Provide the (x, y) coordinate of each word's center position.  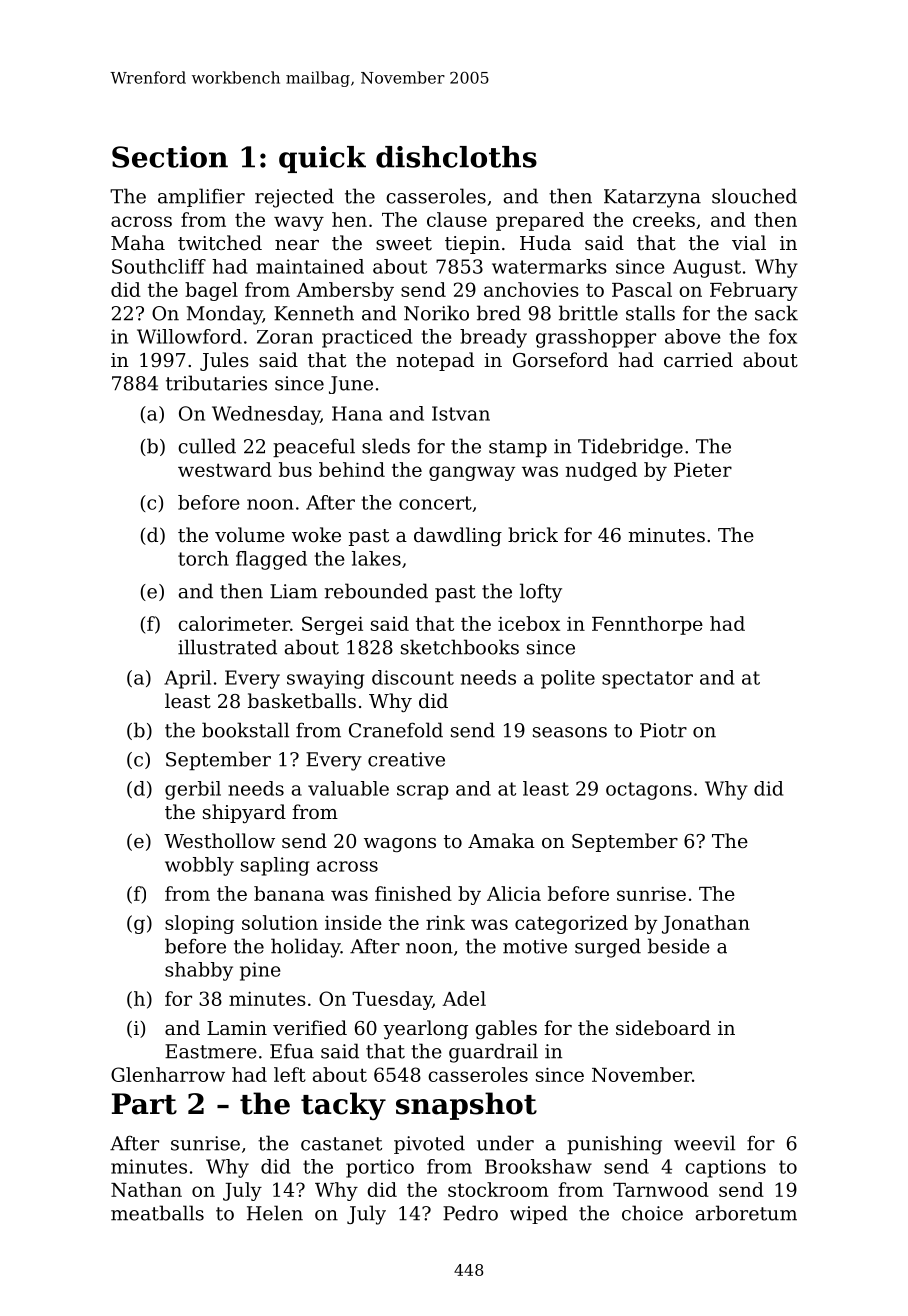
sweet (404, 243)
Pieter (703, 469)
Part (144, 1104)
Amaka (501, 840)
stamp (518, 448)
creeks (664, 219)
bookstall (245, 730)
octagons (649, 791)
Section (170, 157)
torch (203, 558)
